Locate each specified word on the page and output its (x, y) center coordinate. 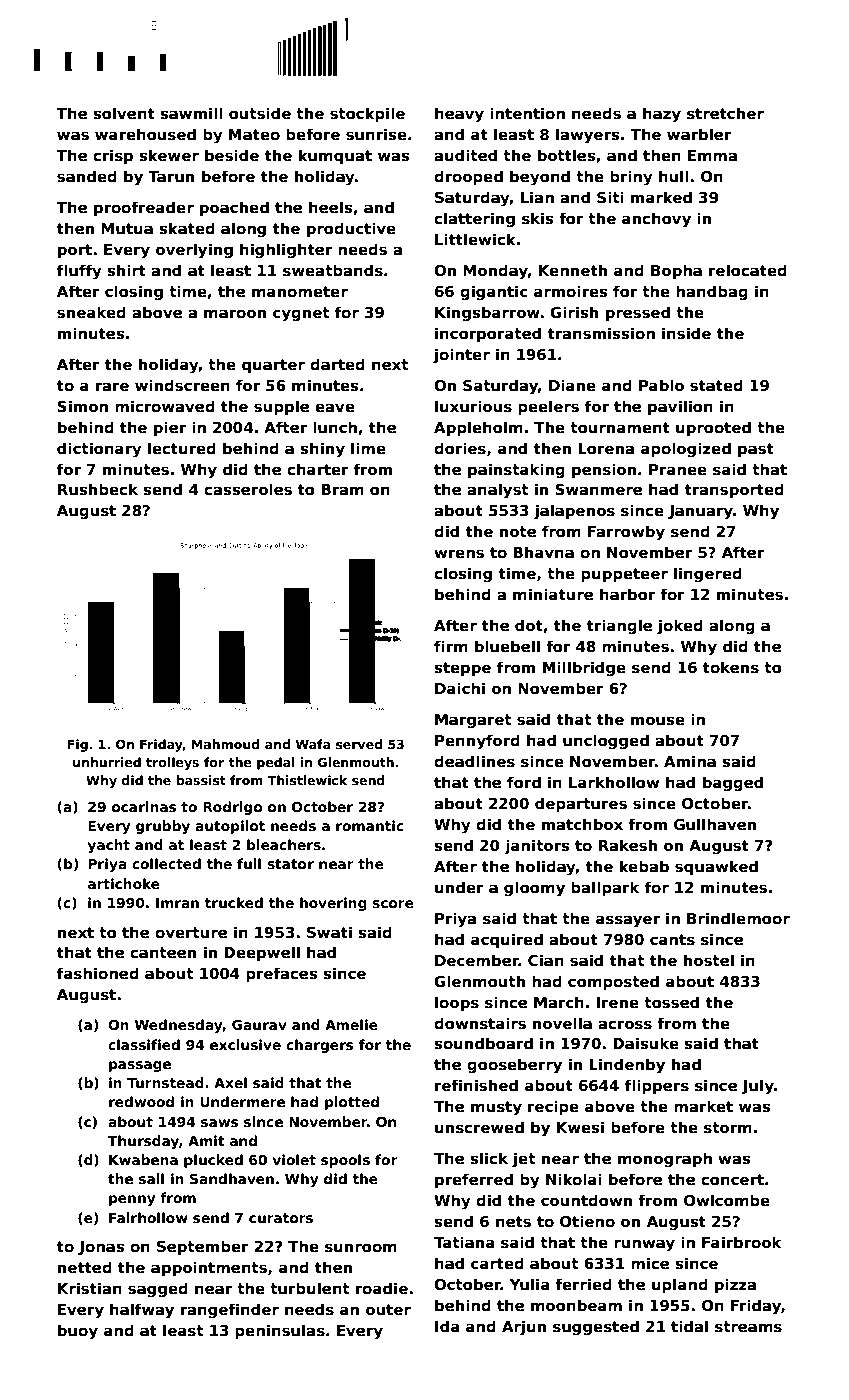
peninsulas (280, 1331)
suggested (596, 1328)
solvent (124, 113)
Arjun (524, 1328)
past (756, 450)
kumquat (335, 156)
